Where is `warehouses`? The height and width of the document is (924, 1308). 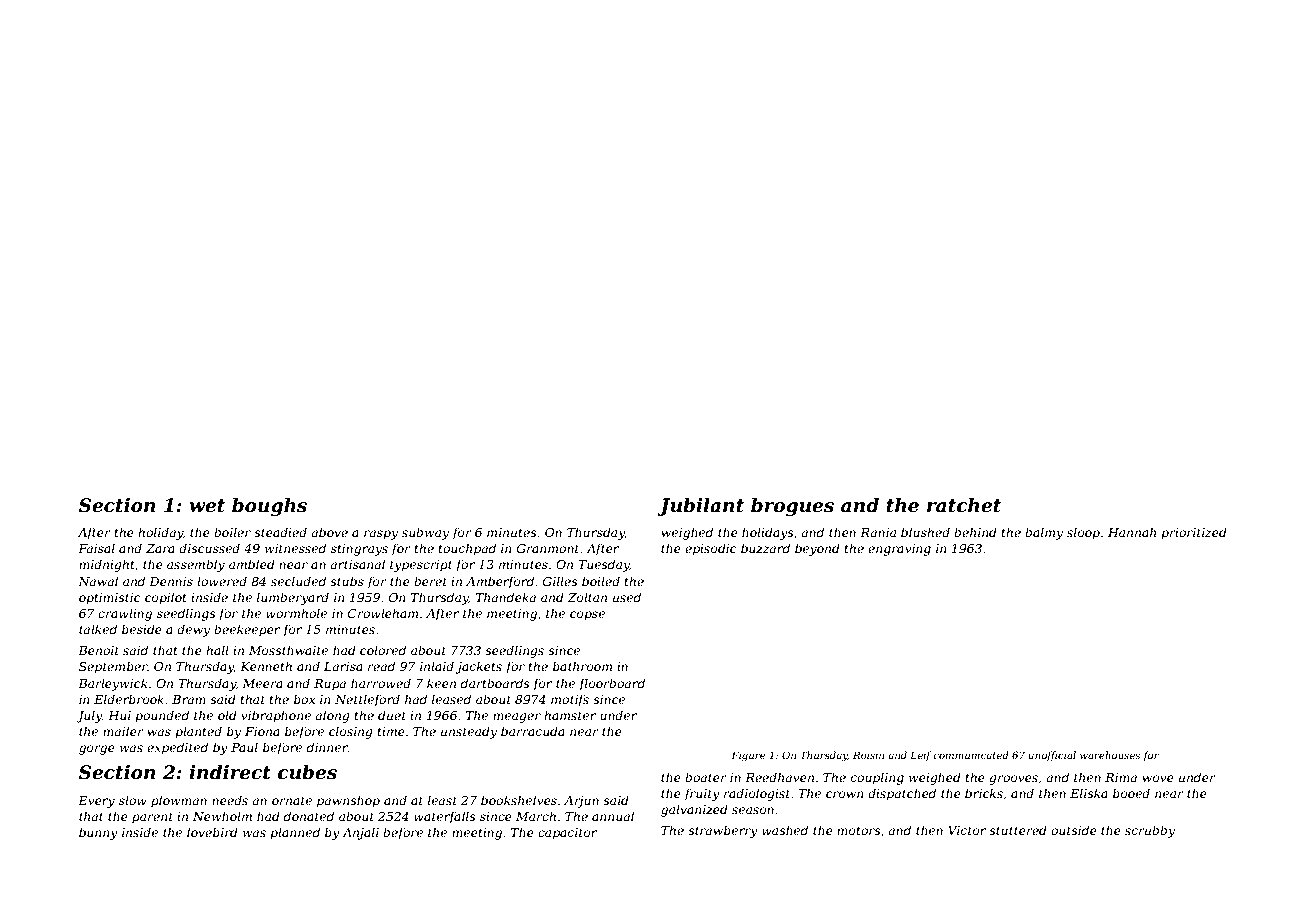
warehouses is located at coordinates (1110, 755).
